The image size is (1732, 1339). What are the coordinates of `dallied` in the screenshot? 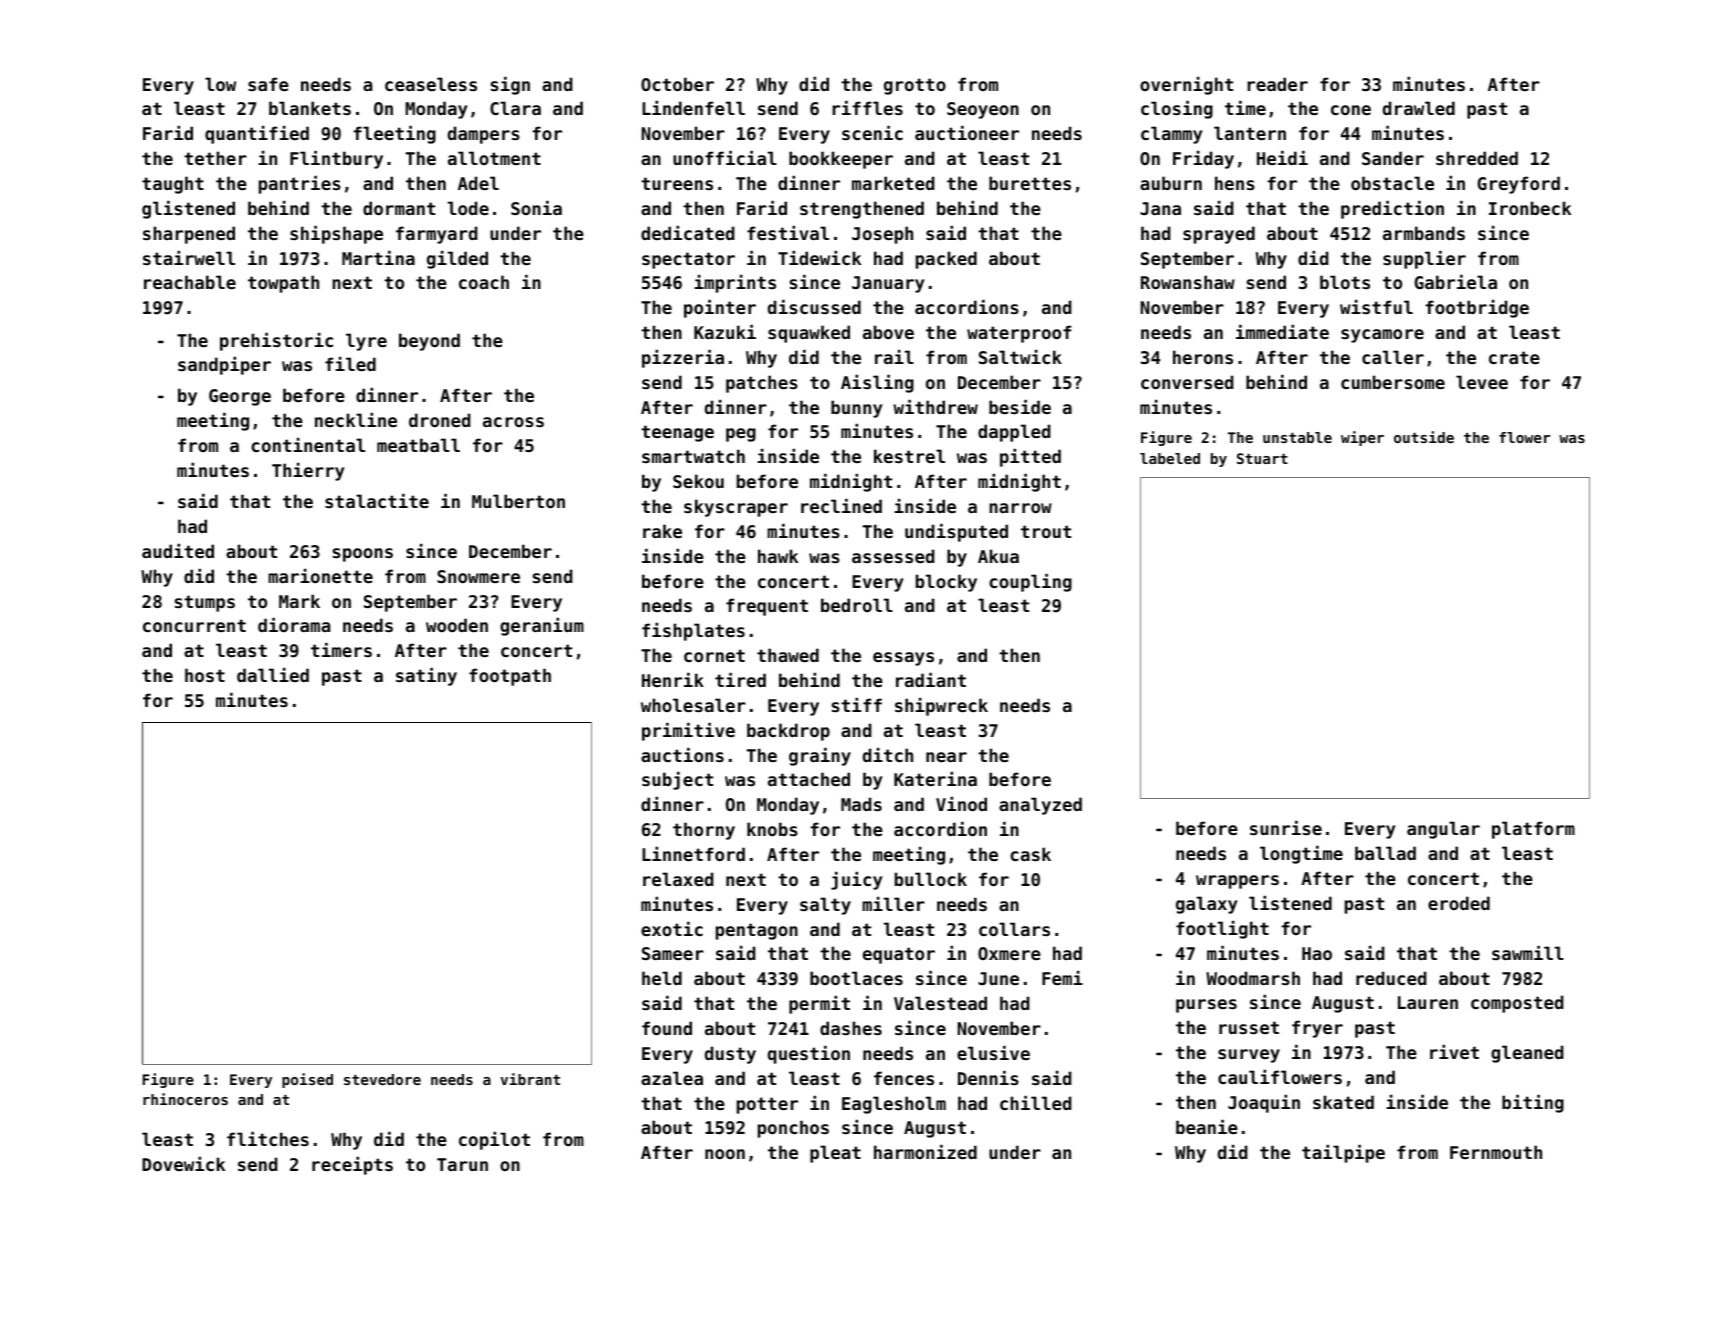 It's located at (273, 675).
